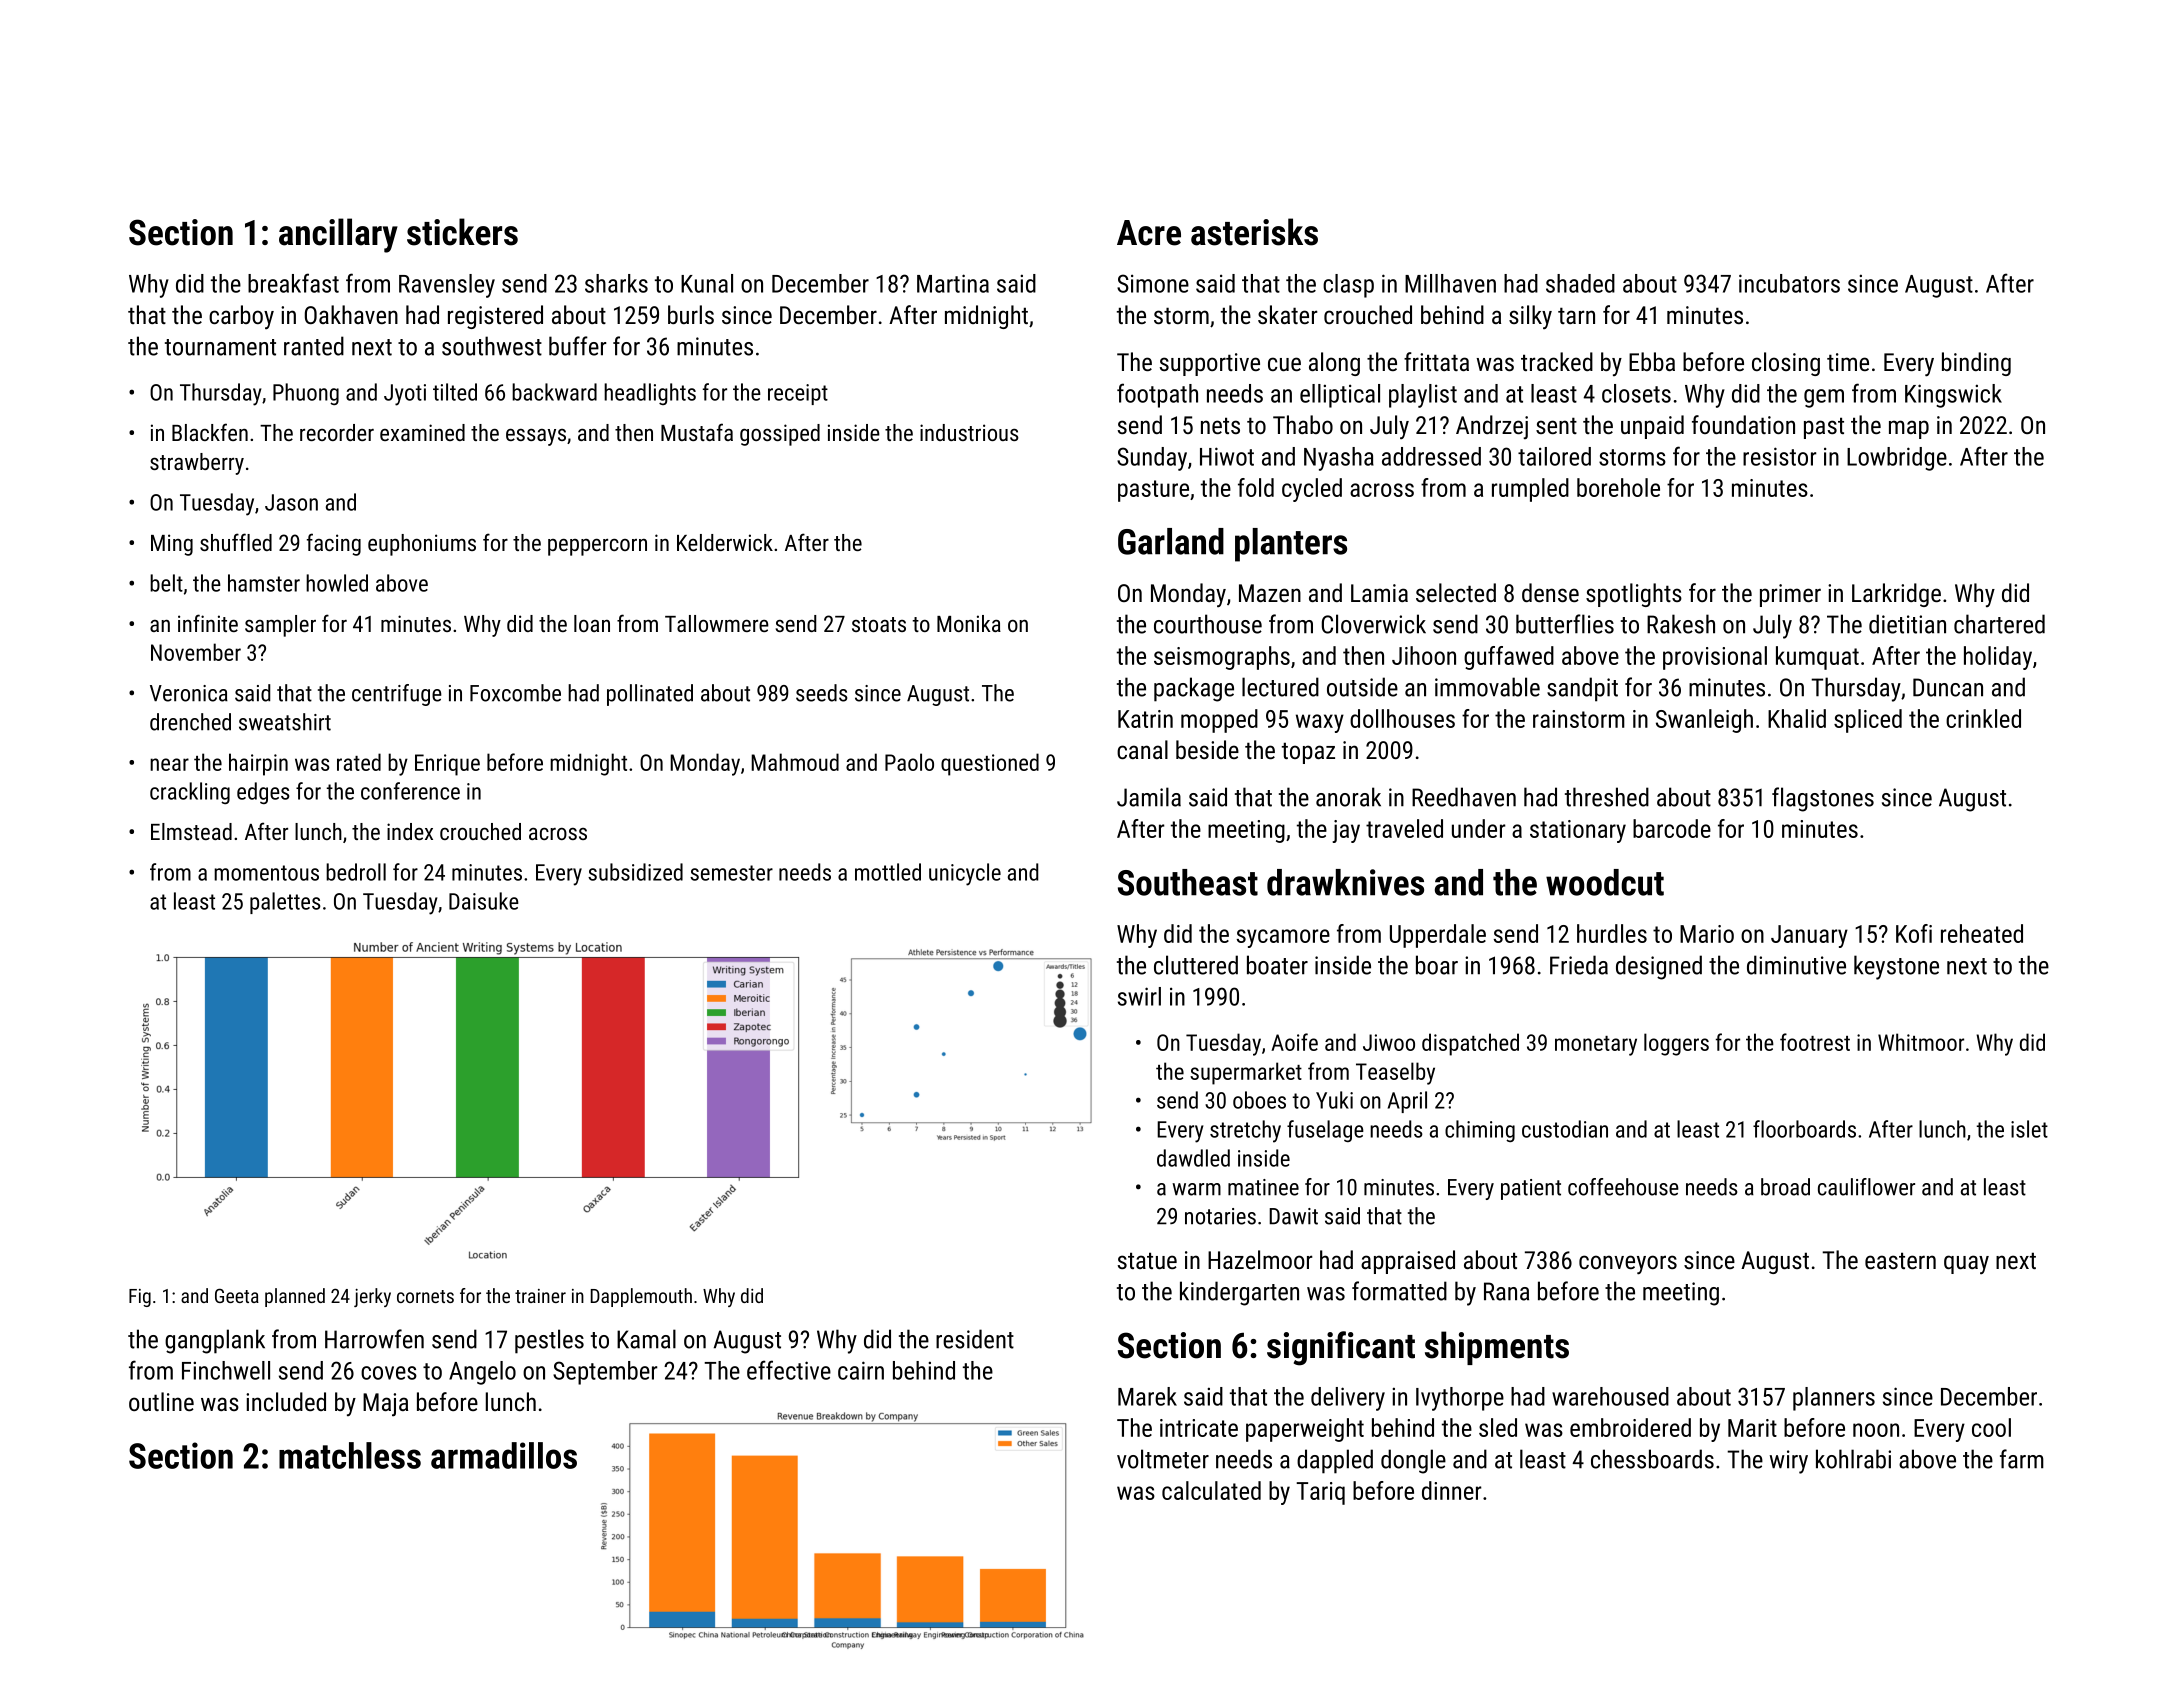 The width and height of the screenshot is (2178, 1683). What do you see at coordinates (1565, 624) in the screenshot?
I see `butterflies` at bounding box center [1565, 624].
